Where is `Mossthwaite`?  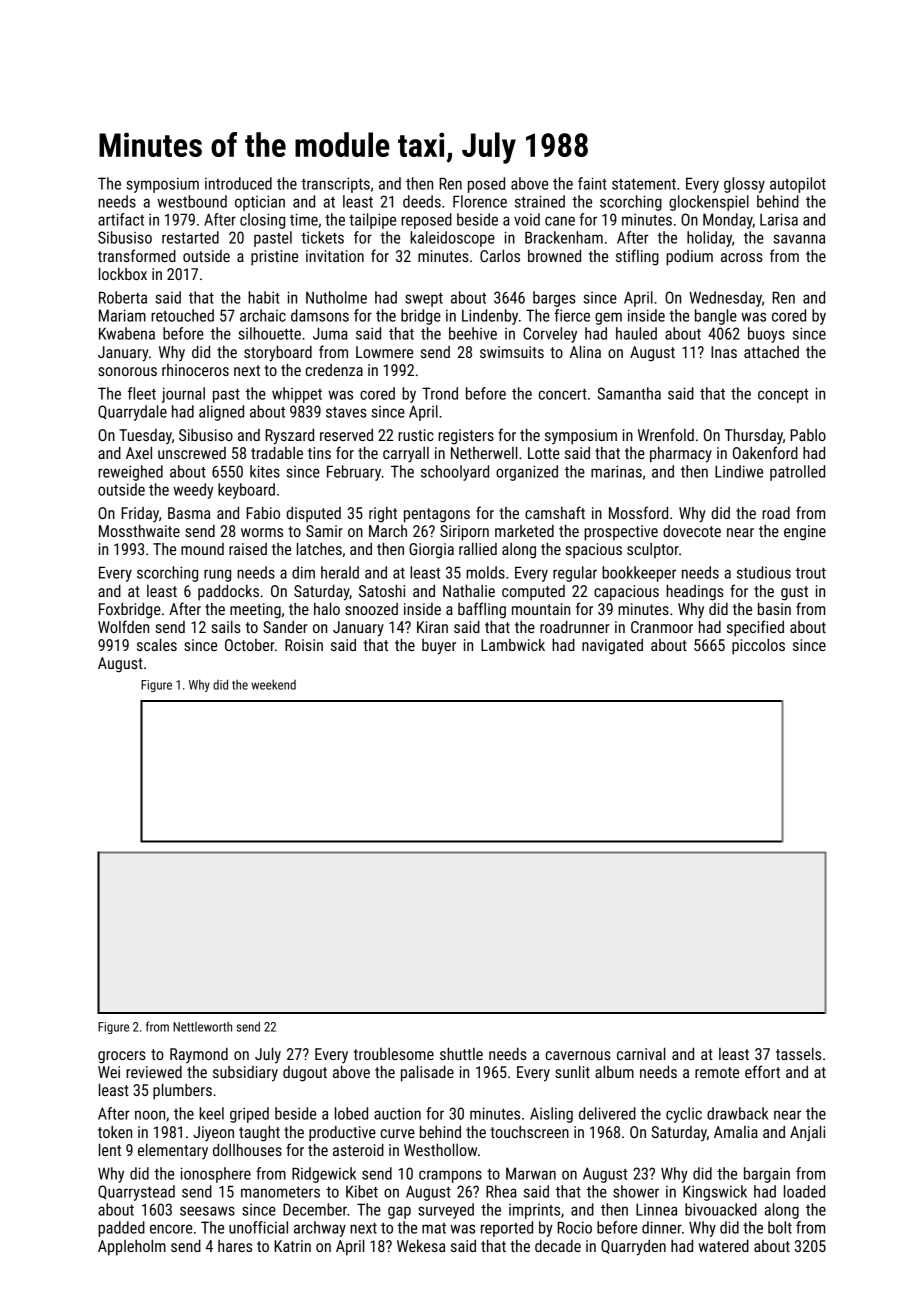 Mossthwaite is located at coordinates (139, 531).
